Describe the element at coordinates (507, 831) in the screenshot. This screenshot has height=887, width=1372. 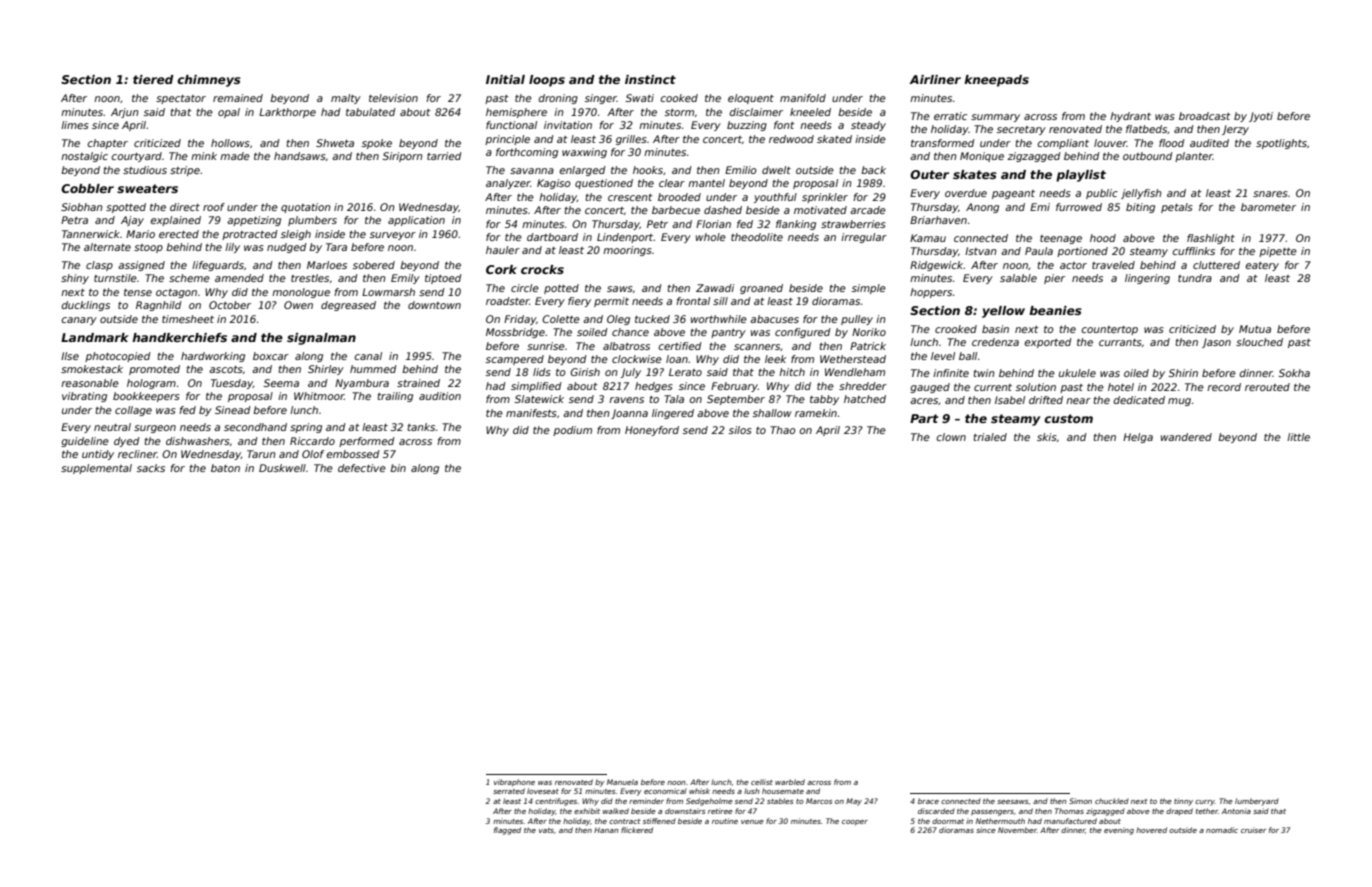
I see `flagged` at that location.
